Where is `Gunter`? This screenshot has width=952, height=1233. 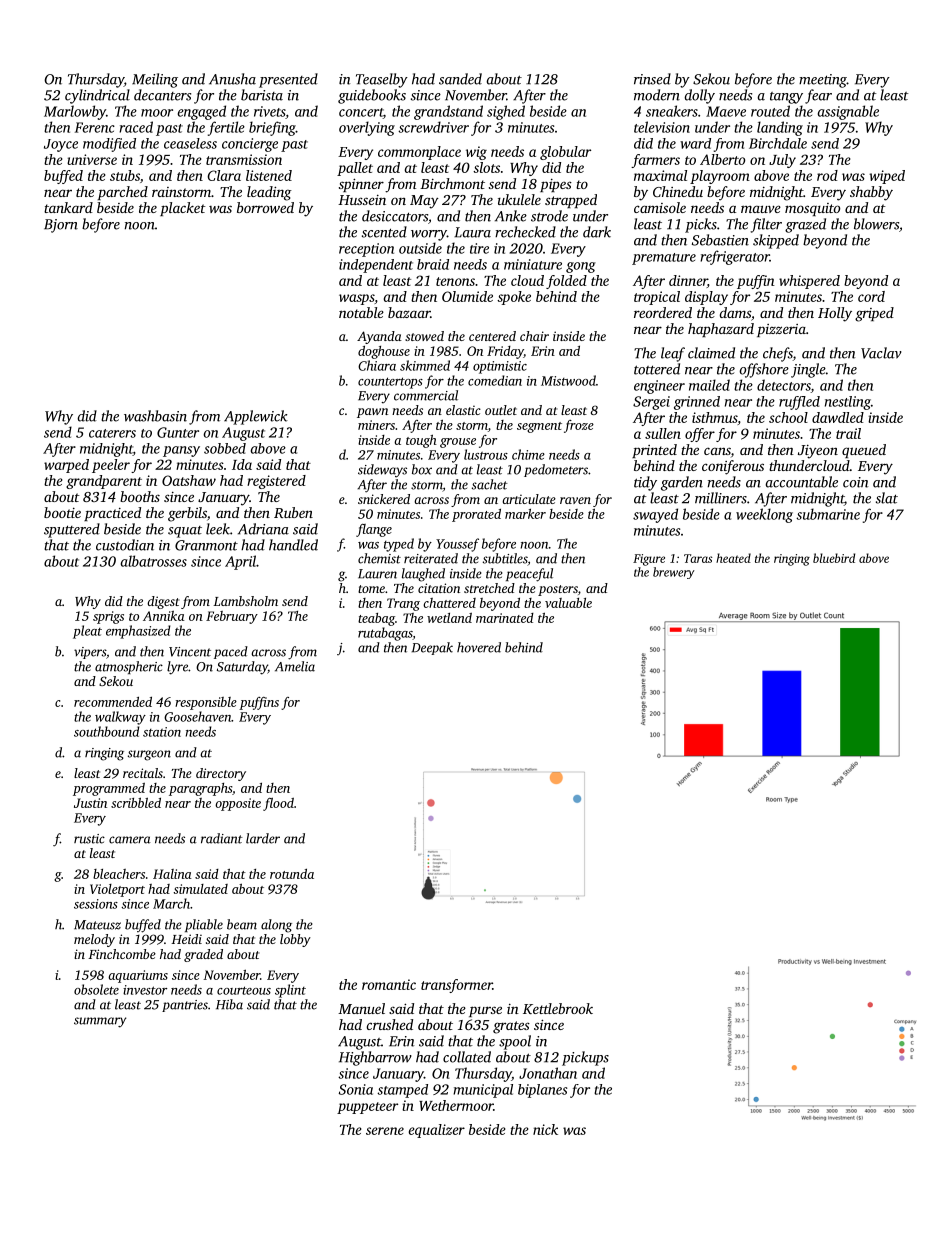
Gunter is located at coordinates (178, 432).
